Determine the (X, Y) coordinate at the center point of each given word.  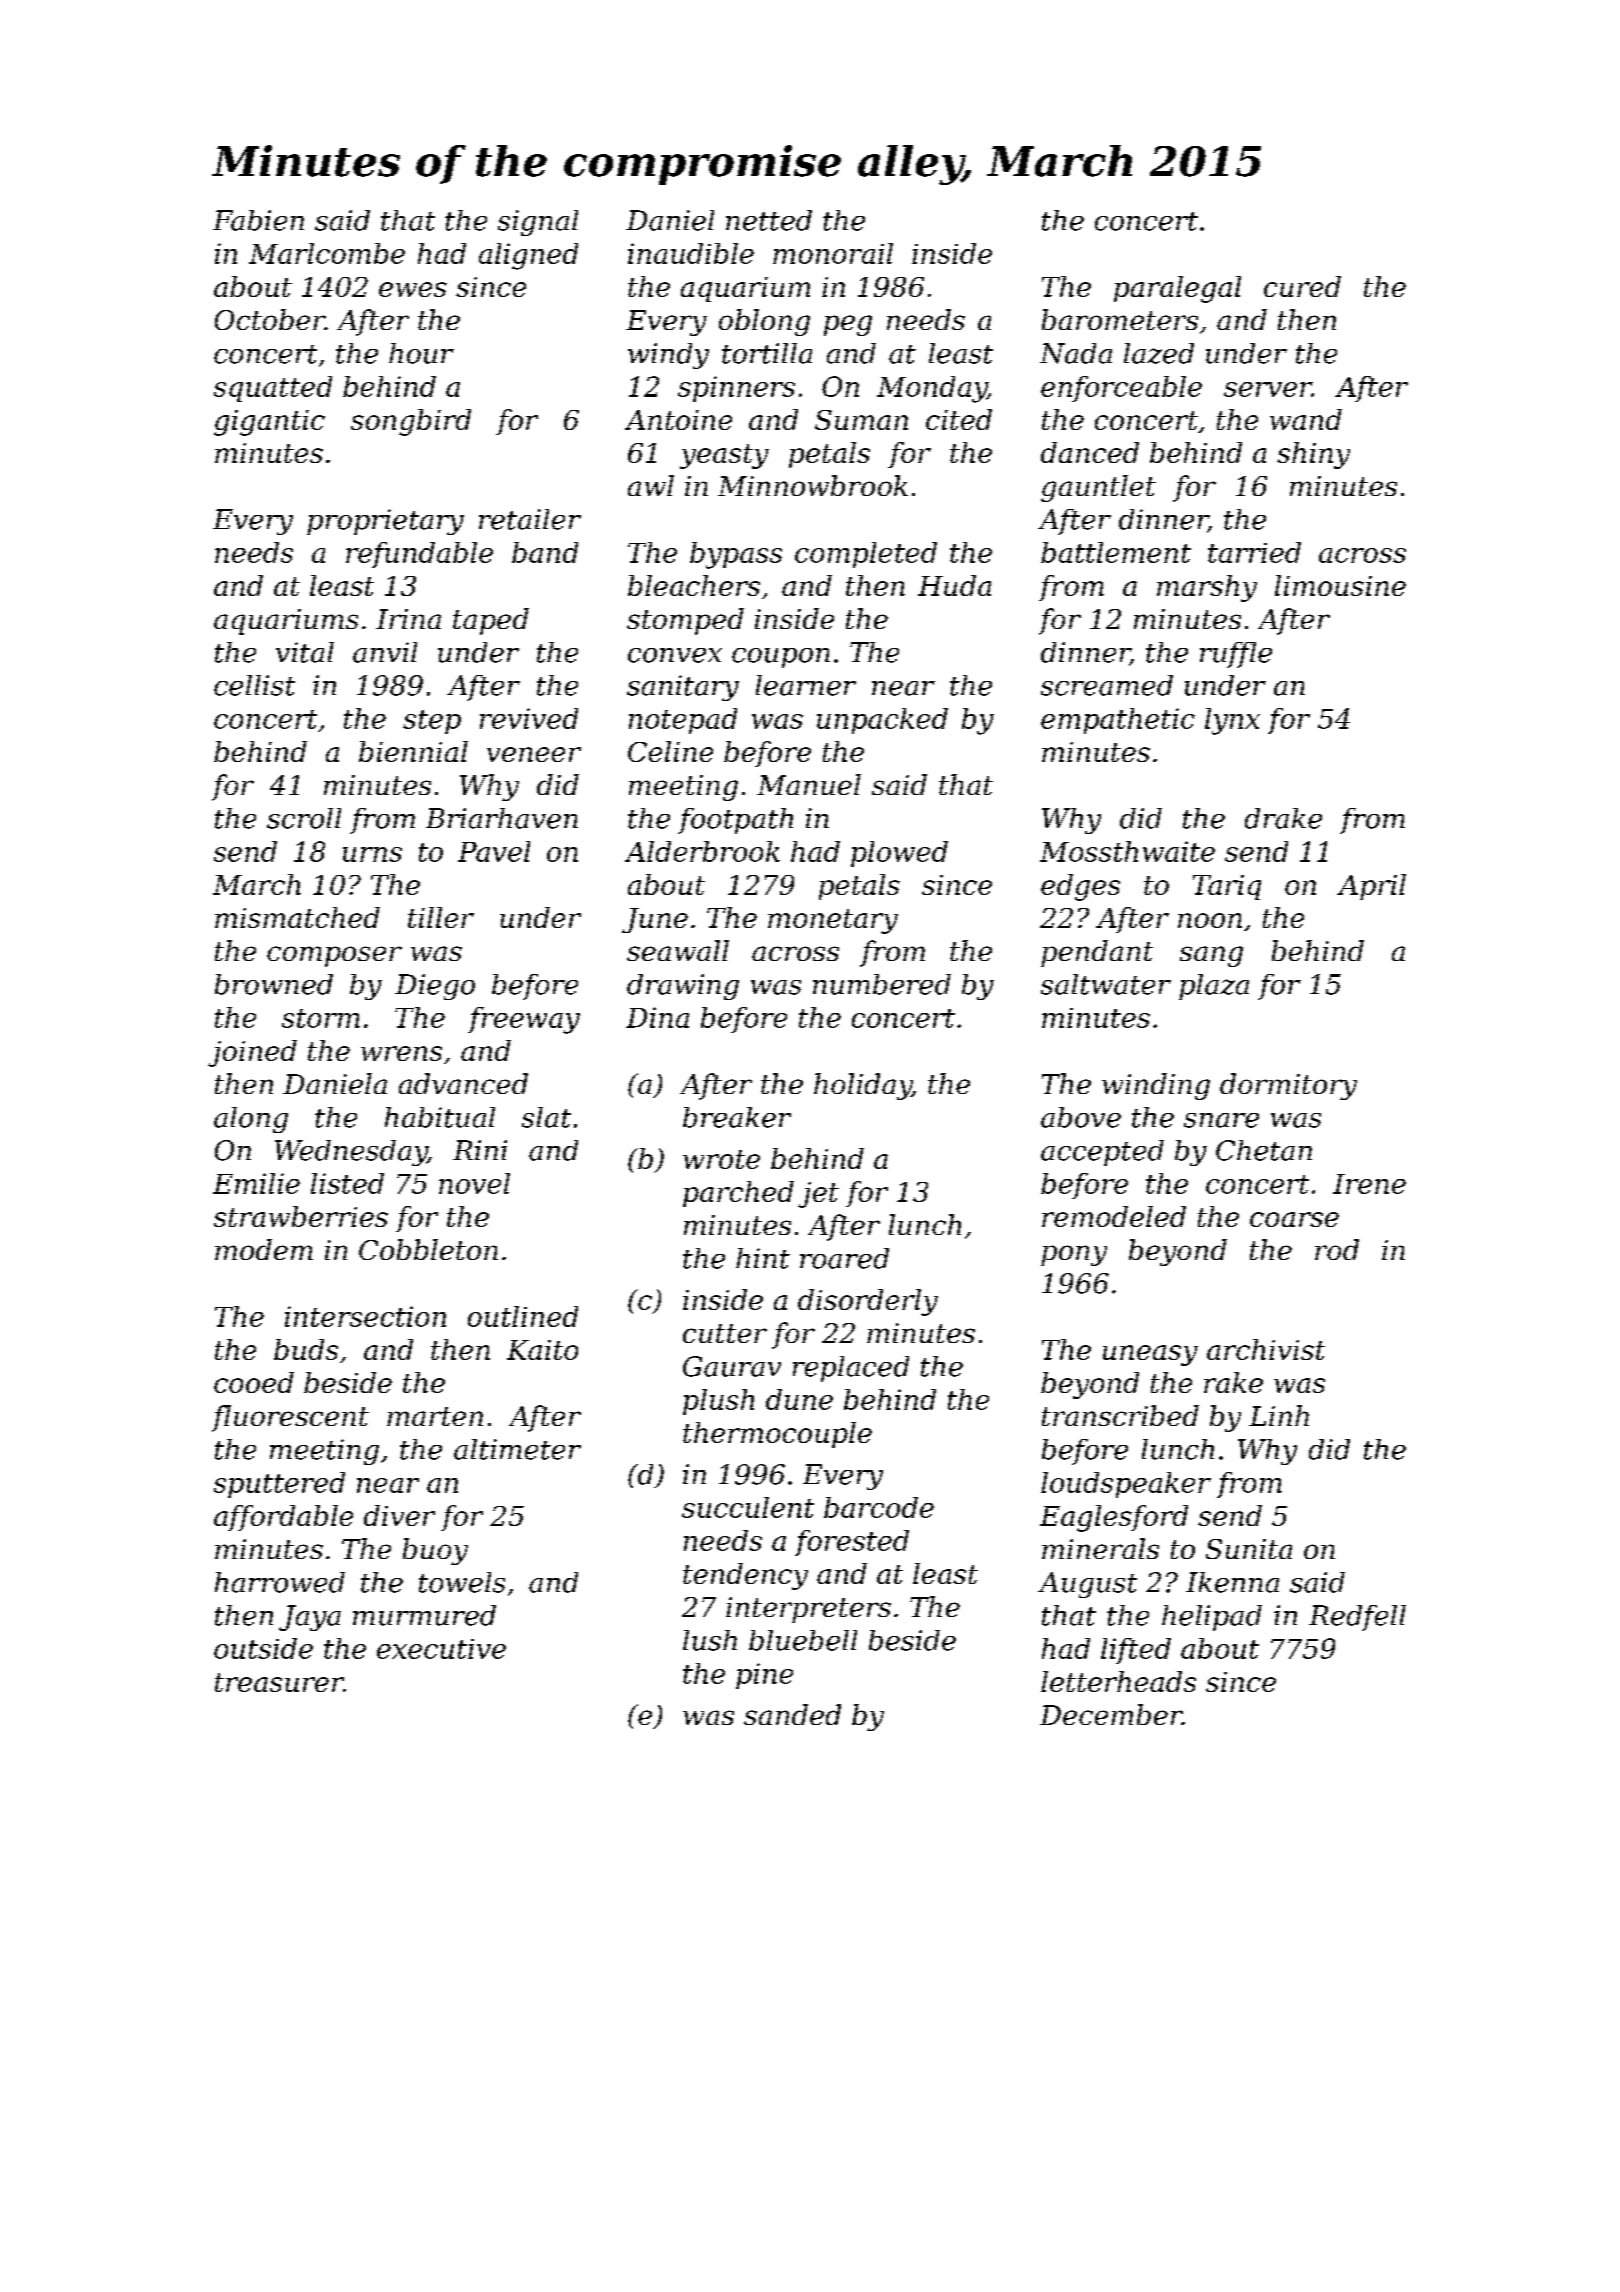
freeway (524, 1020)
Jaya (310, 1618)
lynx (1232, 721)
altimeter (517, 1449)
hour (421, 353)
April (1371, 887)
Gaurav (732, 1366)
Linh (1279, 1415)
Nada (1076, 353)
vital (305, 652)
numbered (882, 984)
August (1087, 1585)
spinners (736, 389)
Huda (954, 585)
